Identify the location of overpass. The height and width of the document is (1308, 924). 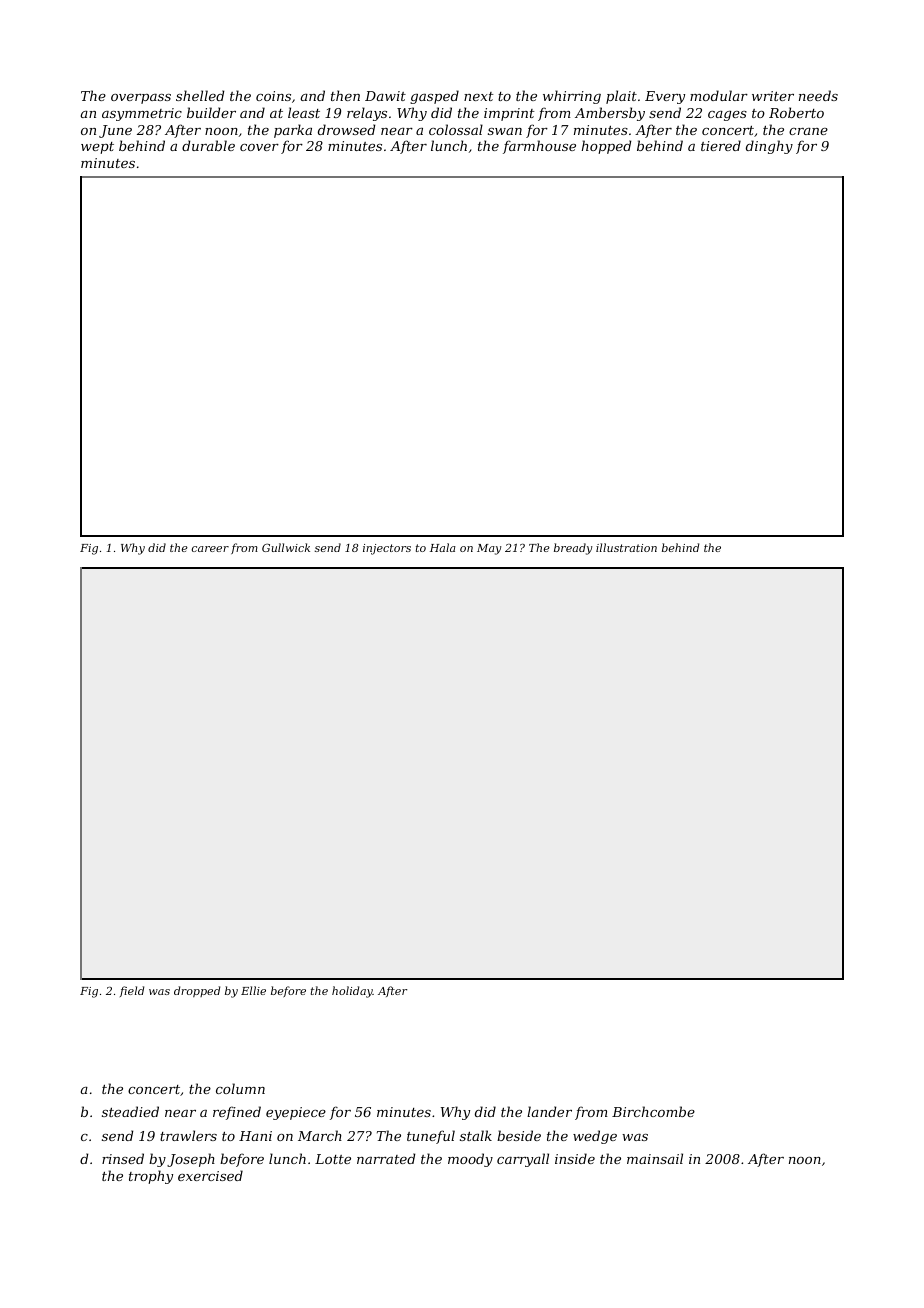
(141, 99).
